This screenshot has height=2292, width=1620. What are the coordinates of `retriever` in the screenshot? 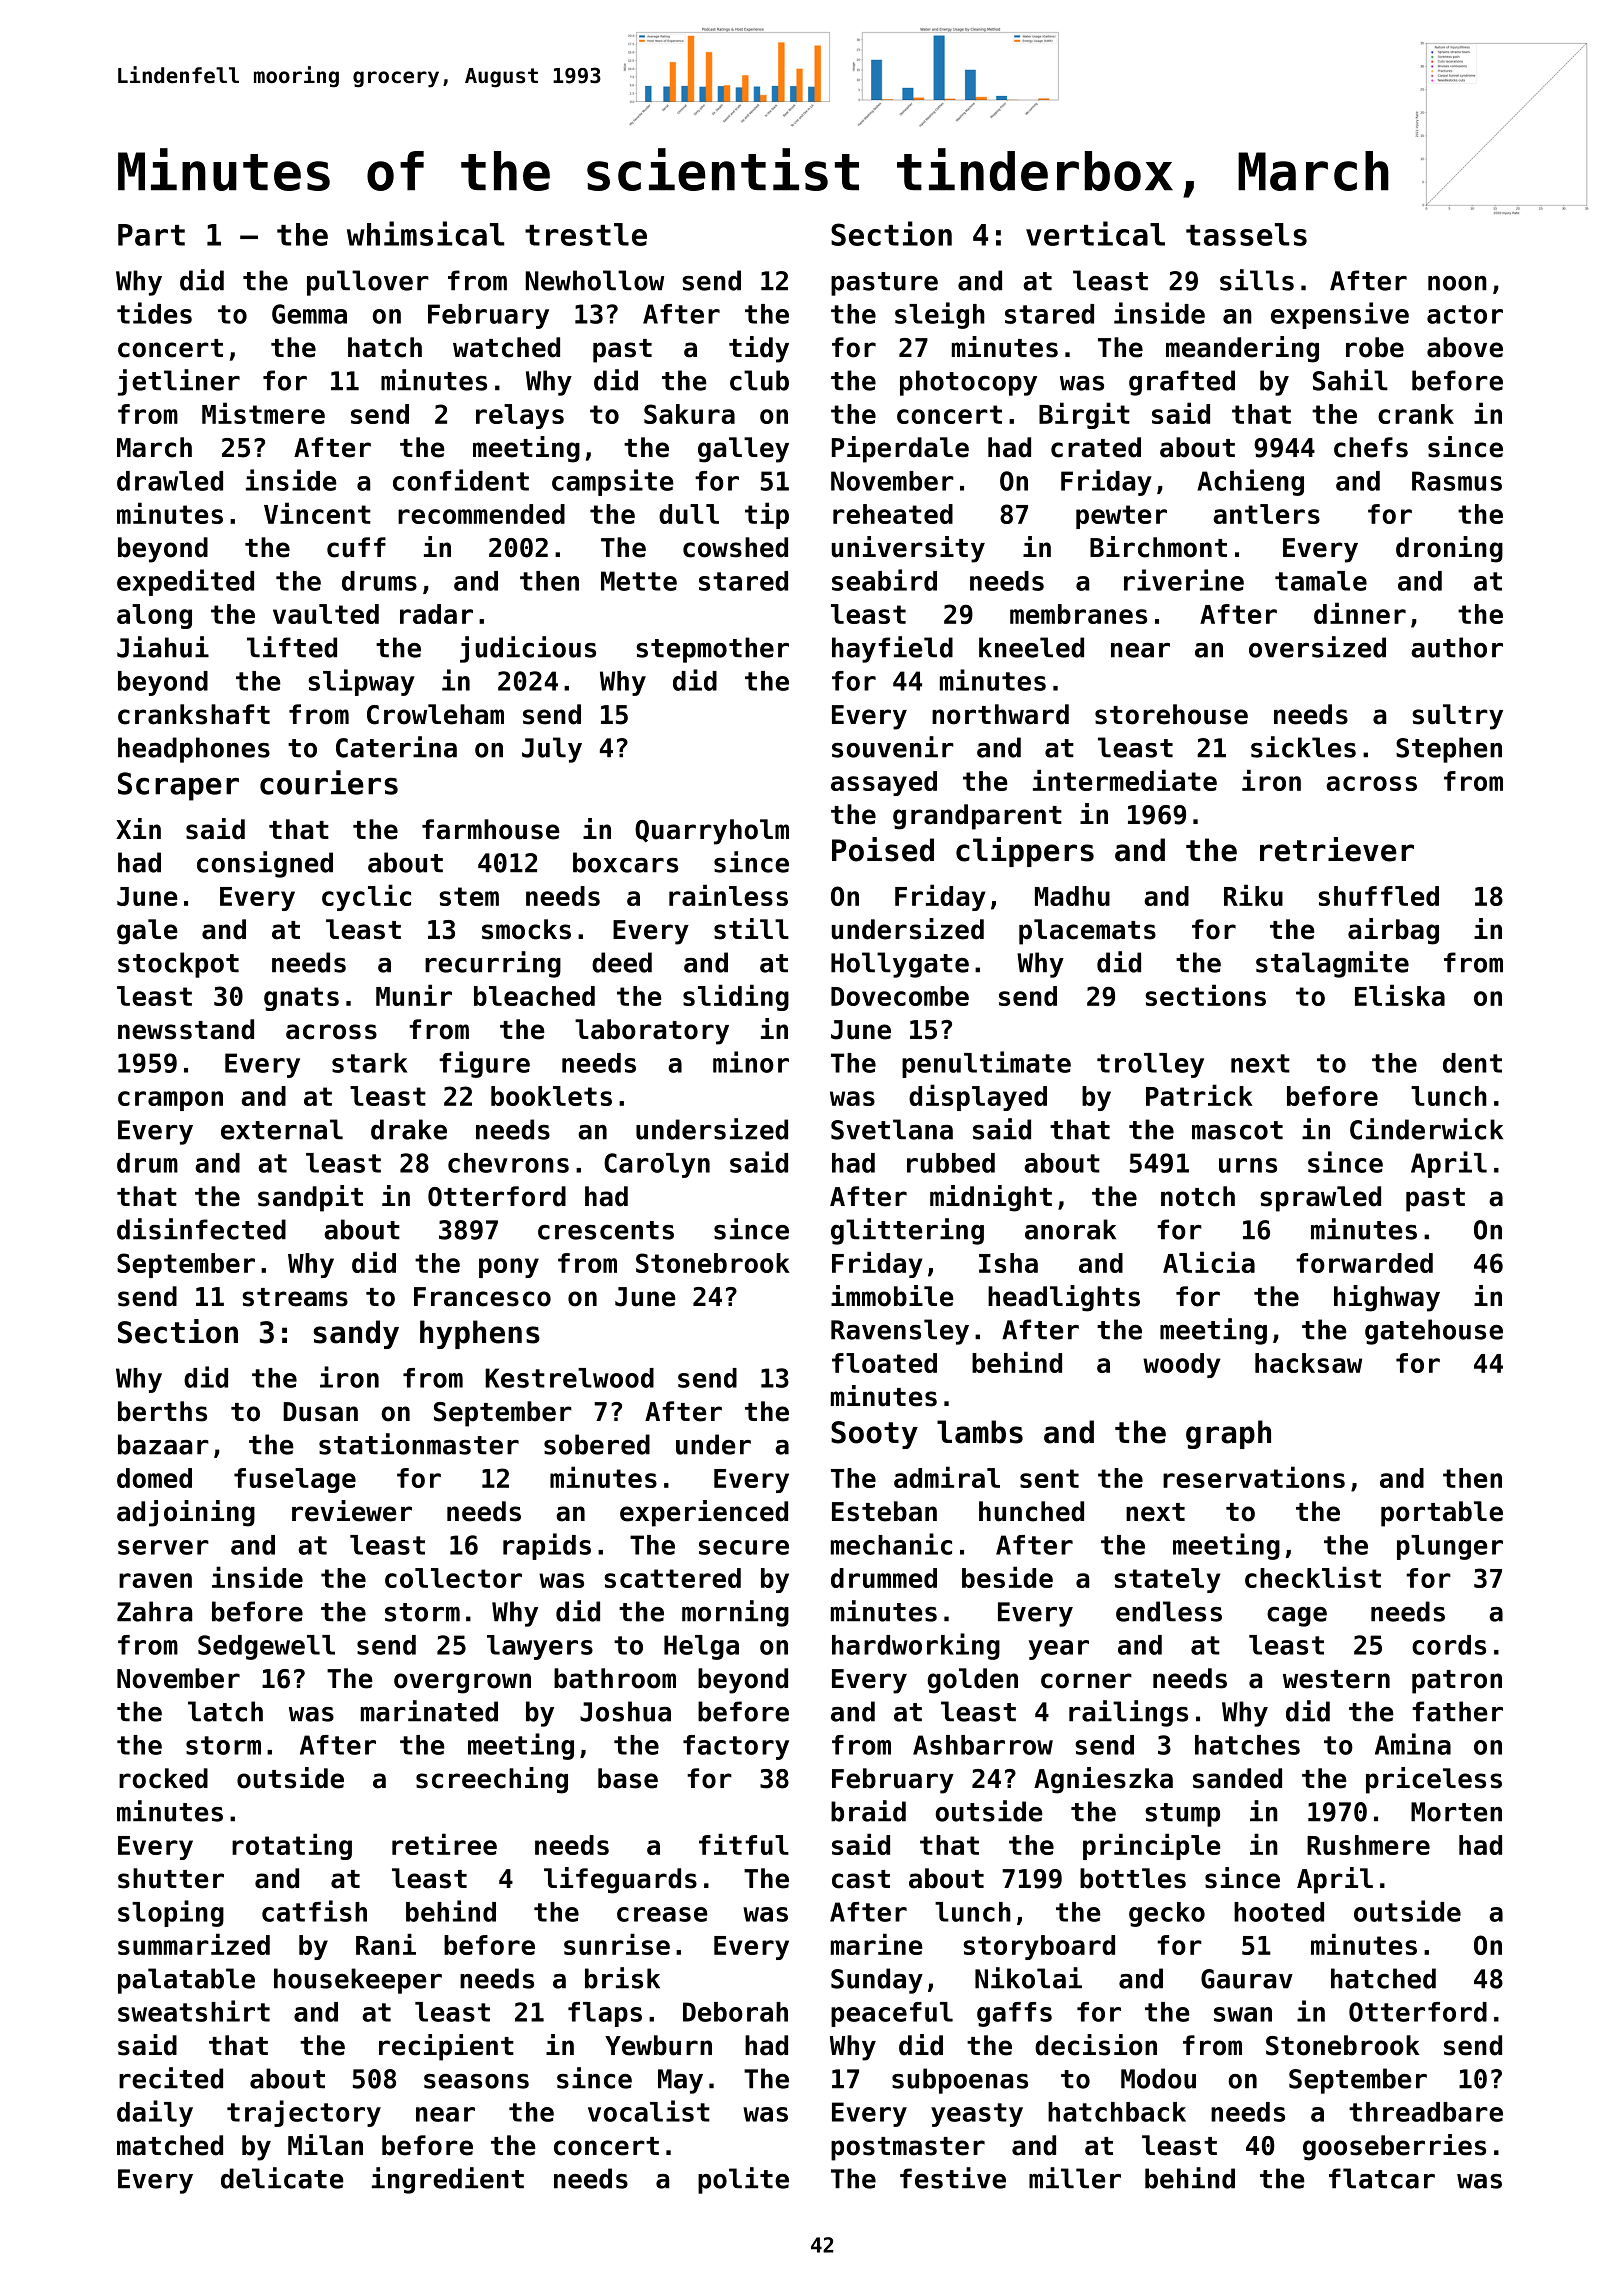 It's located at (1337, 849).
